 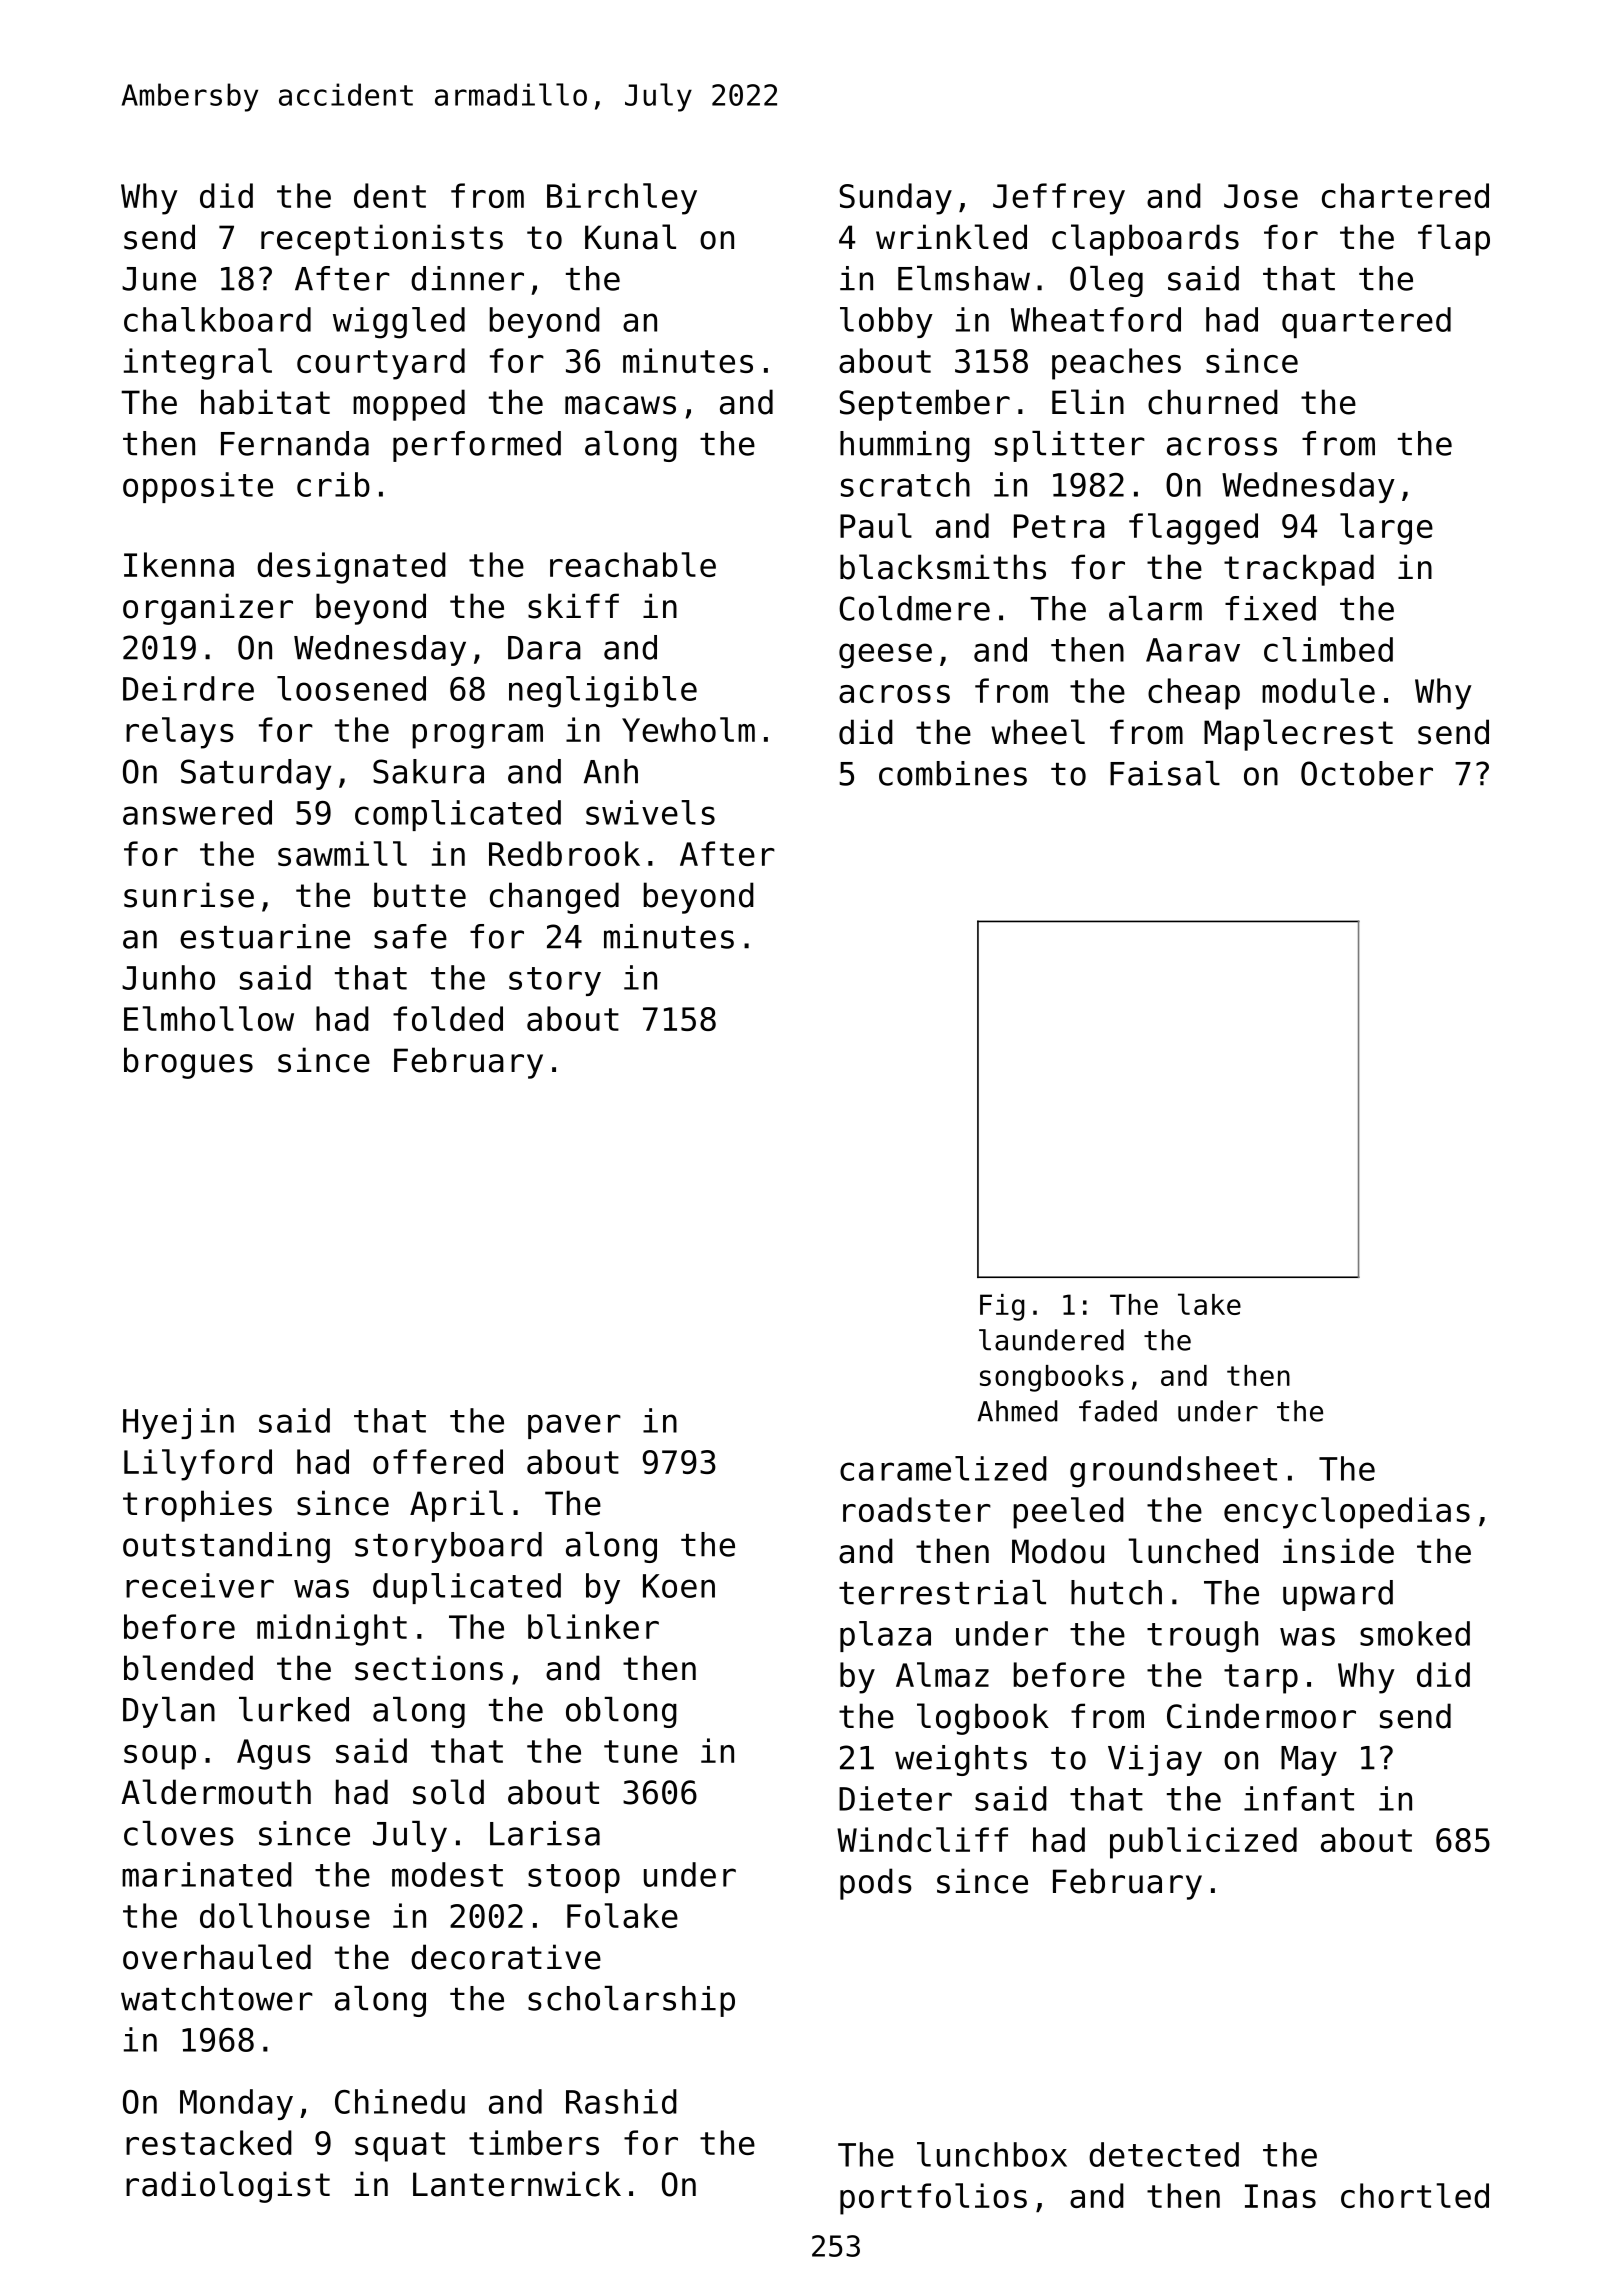 What do you see at coordinates (188, 1063) in the screenshot?
I see `brogues` at bounding box center [188, 1063].
